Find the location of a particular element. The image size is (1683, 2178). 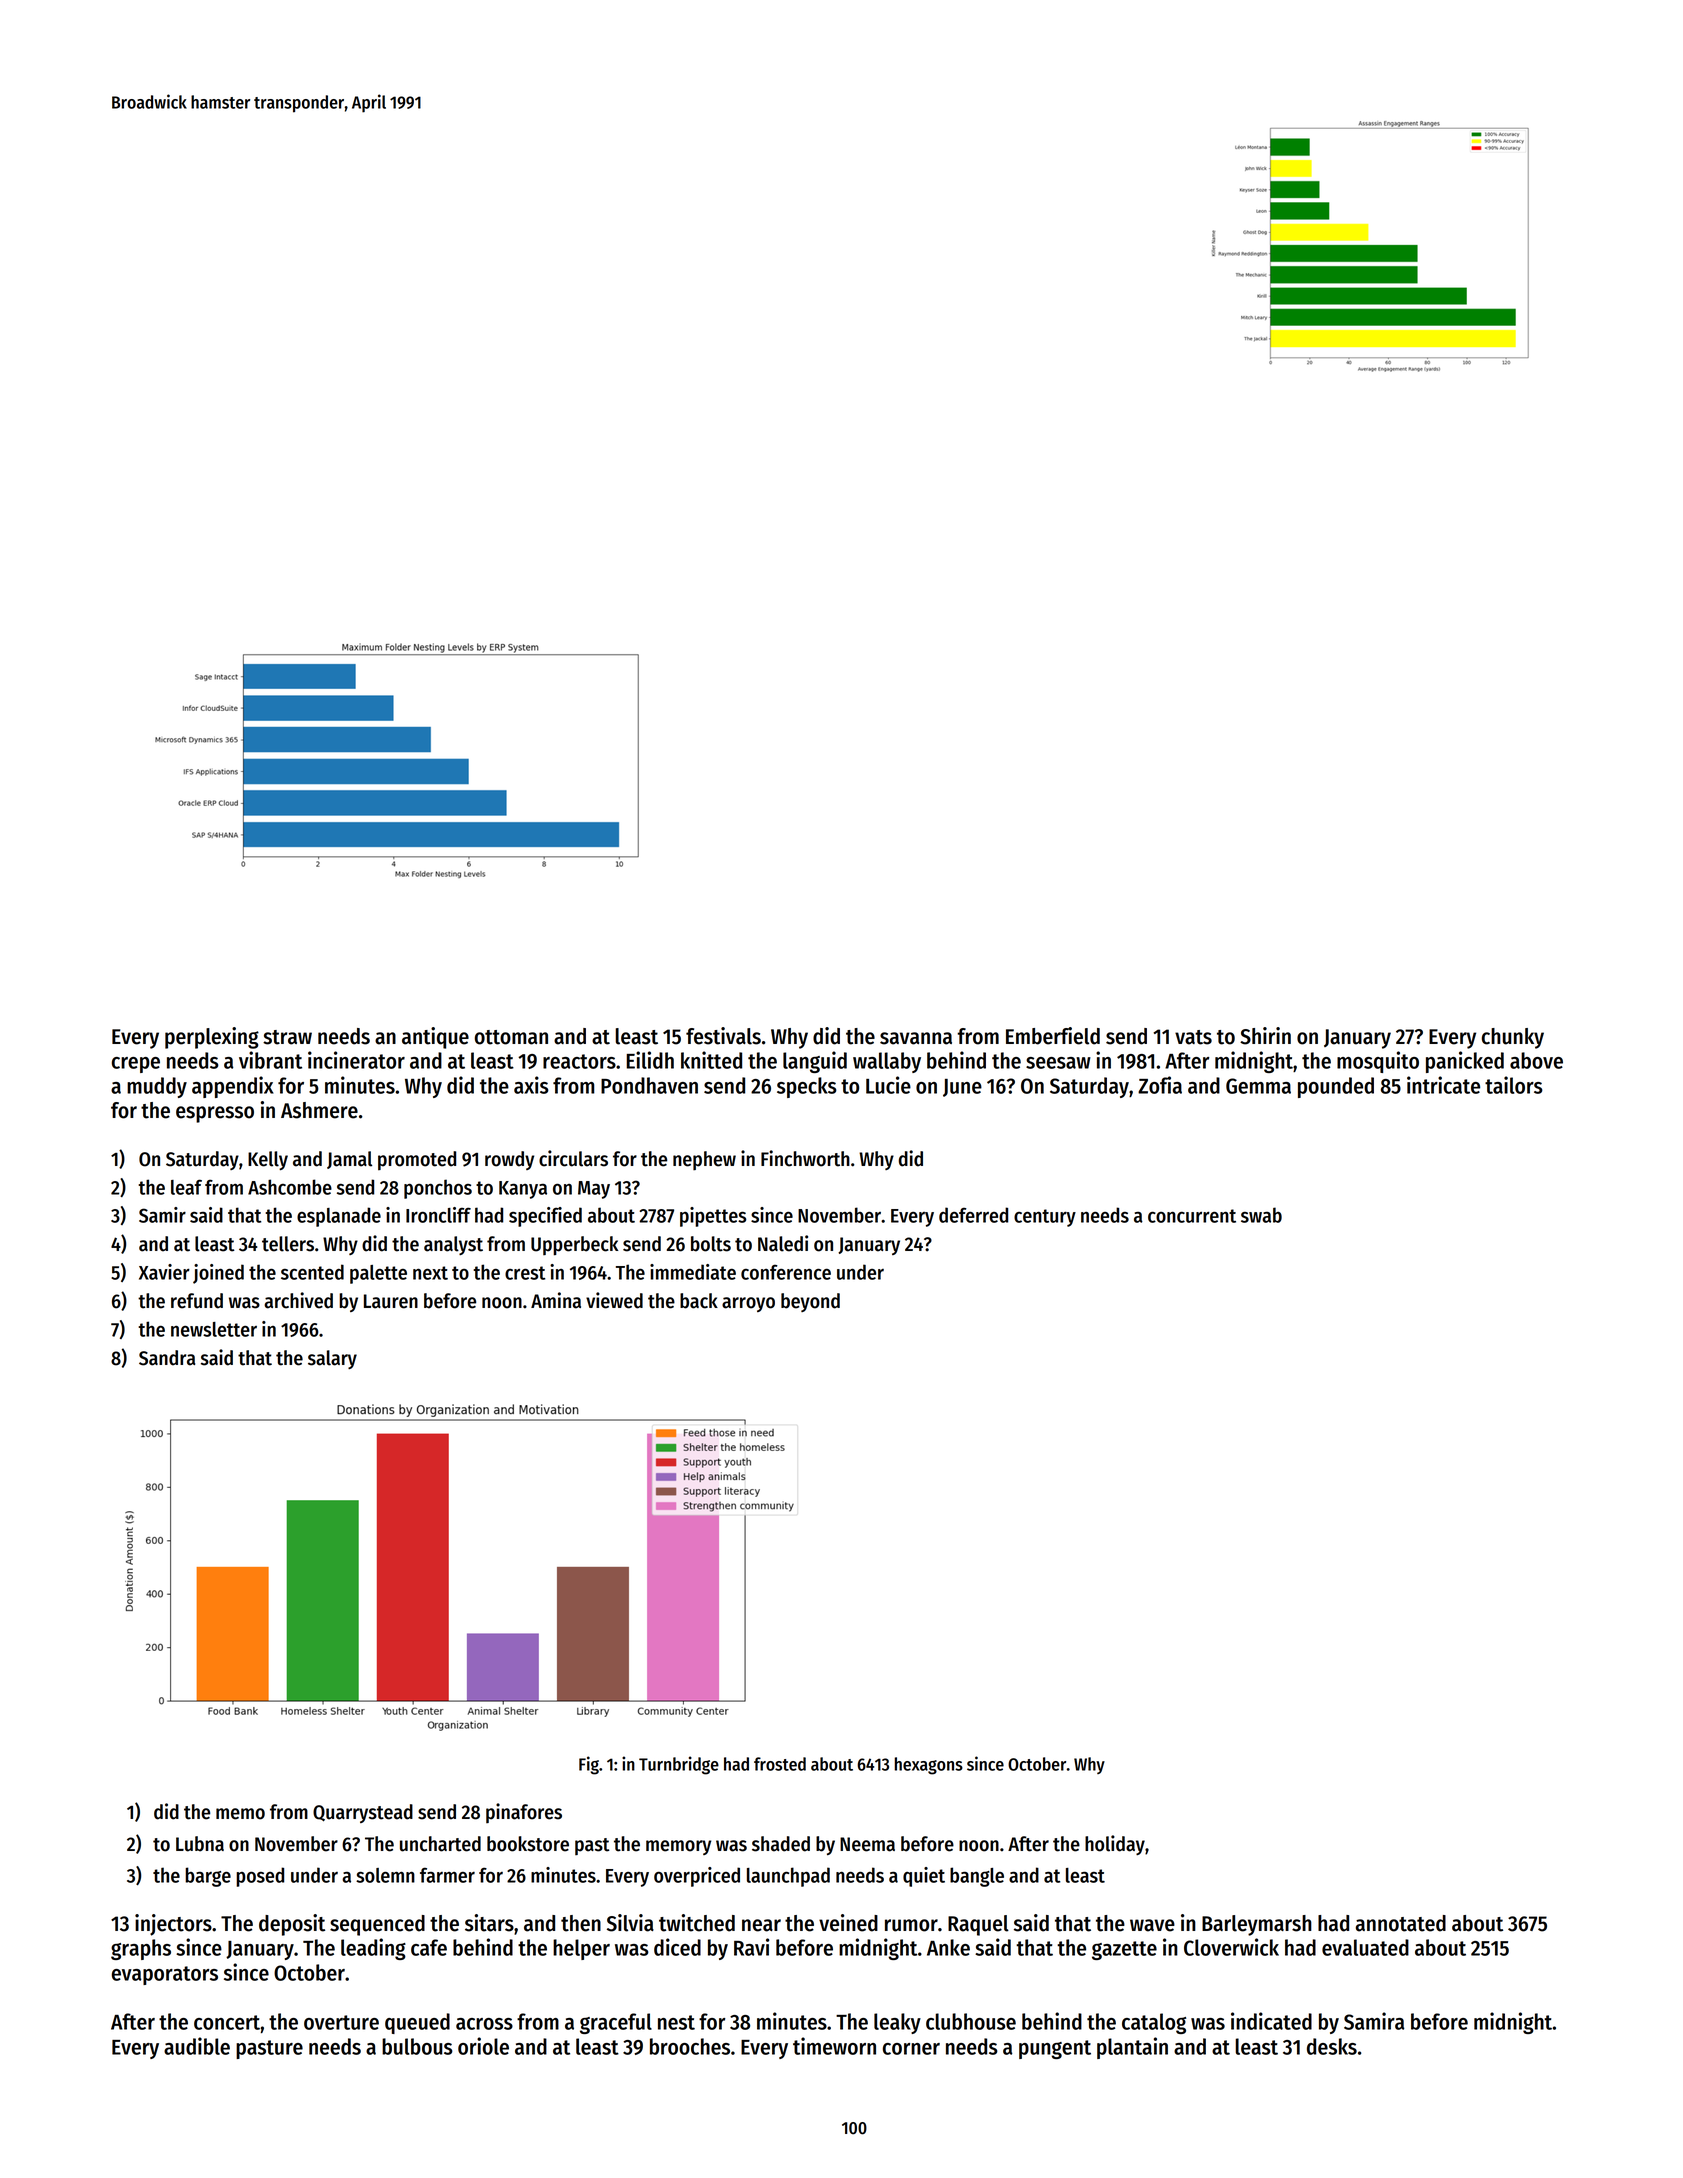

holiday is located at coordinates (1115, 1845).
